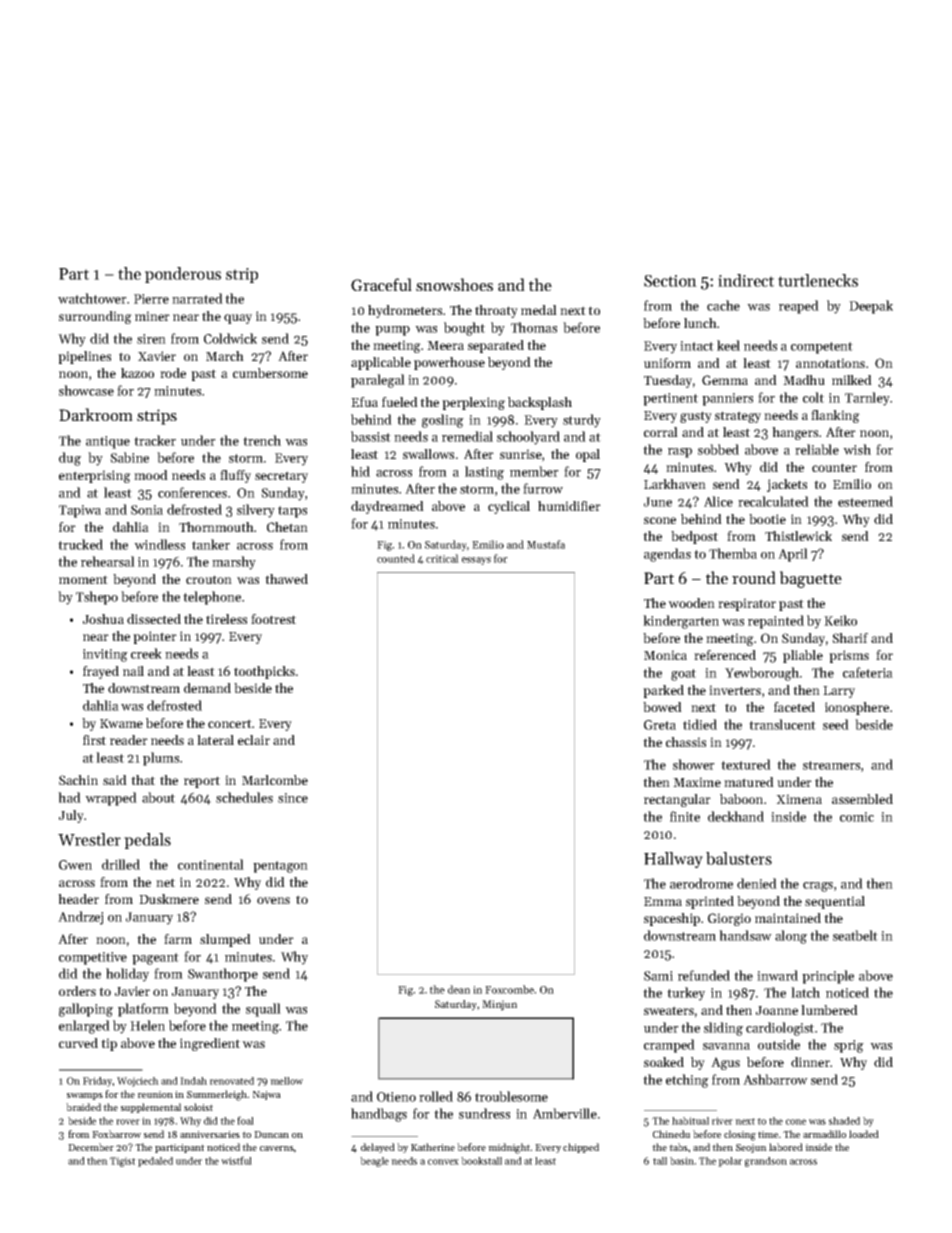 This page has width=952, height=1233. What do you see at coordinates (680, 453) in the page?
I see `rasp` at bounding box center [680, 453].
